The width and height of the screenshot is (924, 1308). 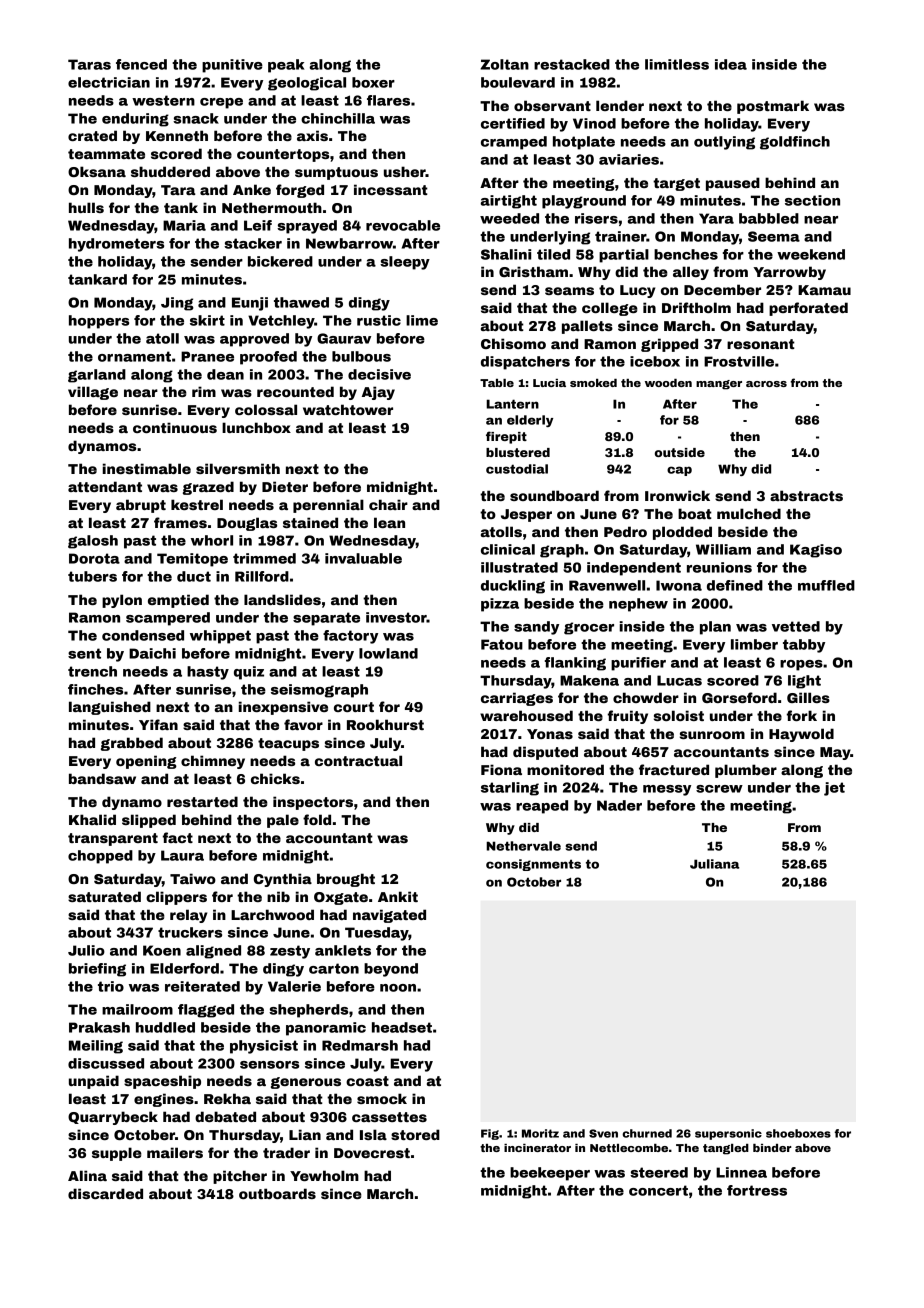 What do you see at coordinates (647, 1133) in the screenshot?
I see `churned` at bounding box center [647, 1133].
